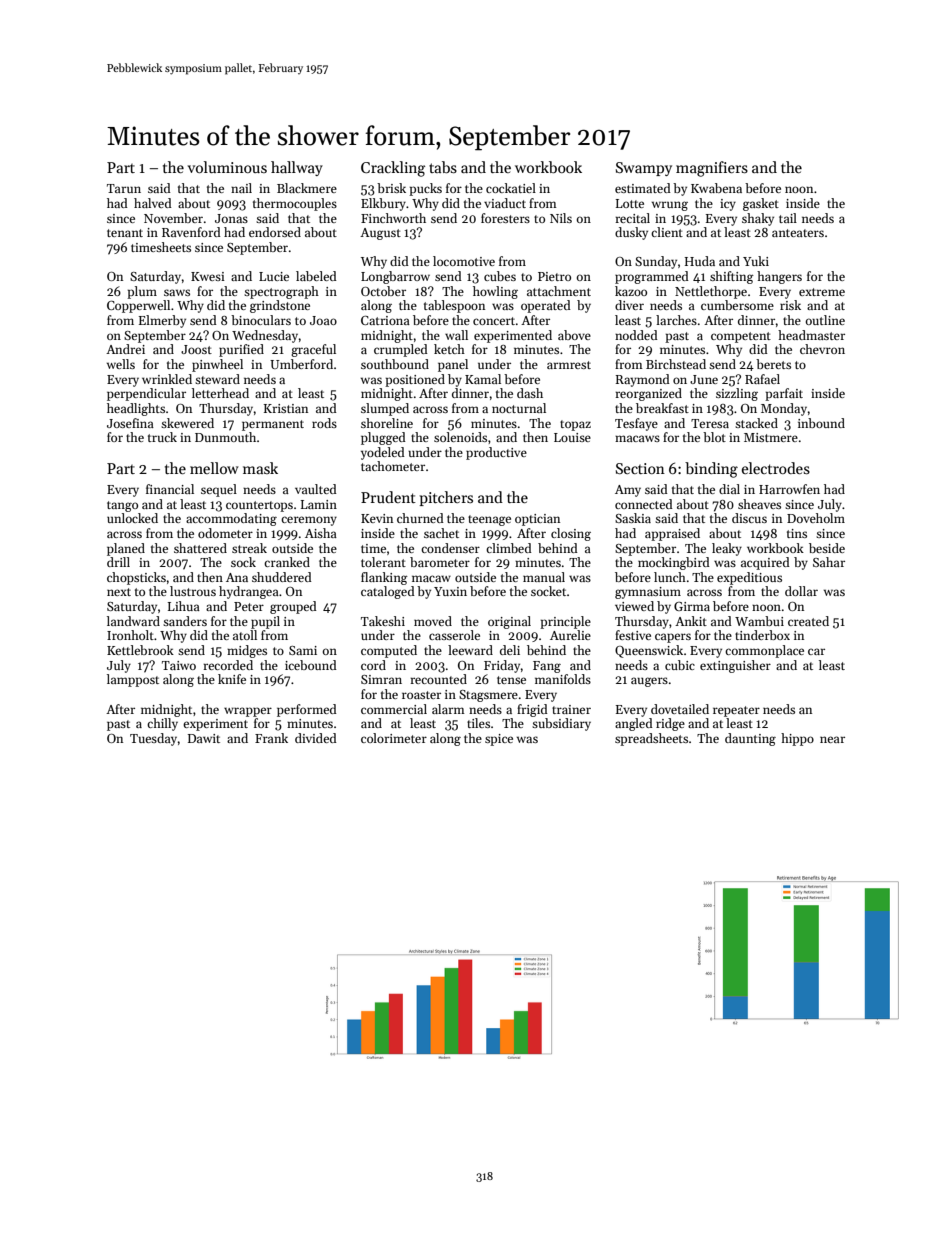 The image size is (952, 1233). I want to click on colorimeter, so click(394, 738).
